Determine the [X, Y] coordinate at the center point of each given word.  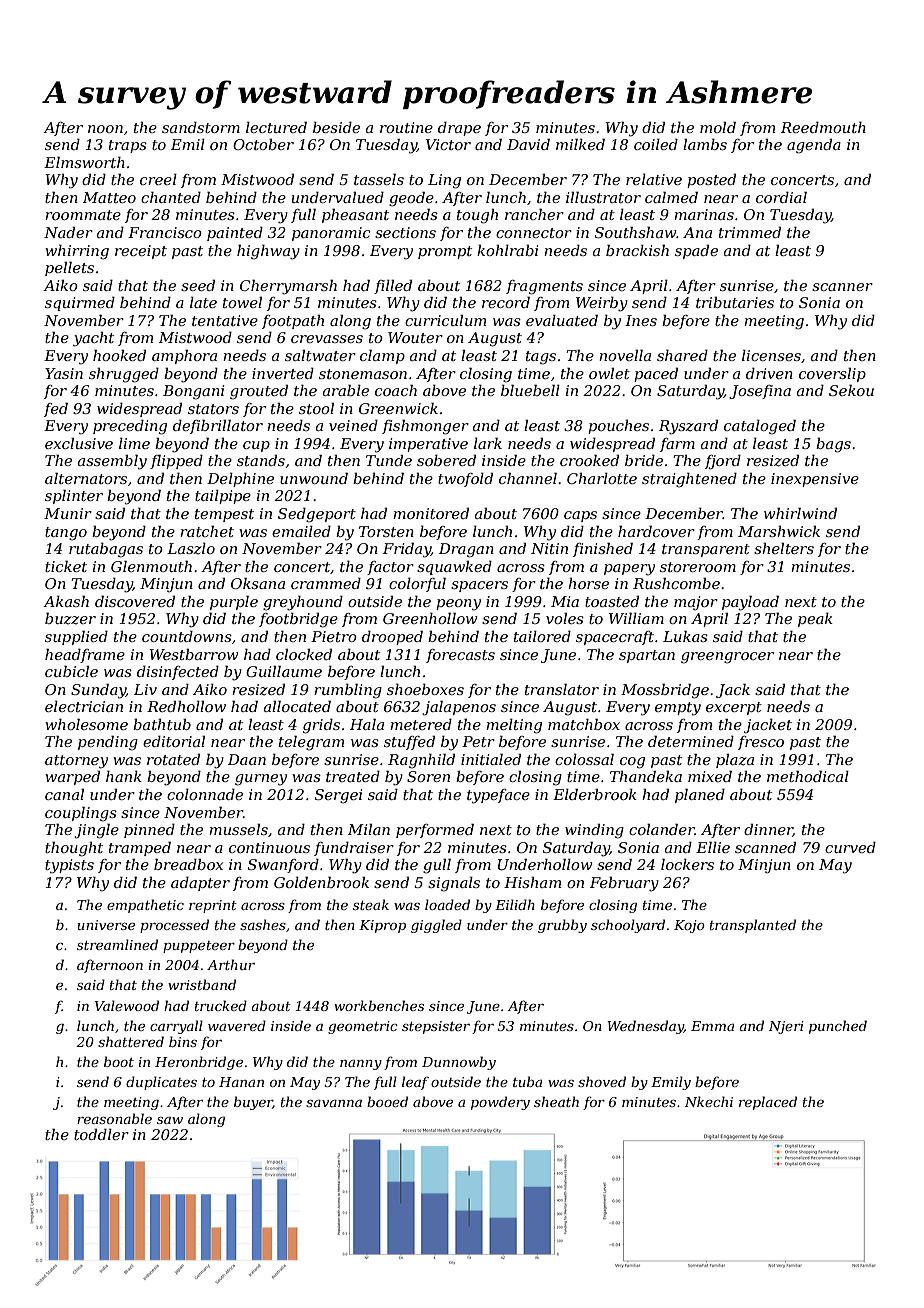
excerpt [734, 708]
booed [387, 1101]
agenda [814, 146]
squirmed [80, 304]
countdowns [187, 636]
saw [170, 1120]
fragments [544, 287]
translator [562, 689]
